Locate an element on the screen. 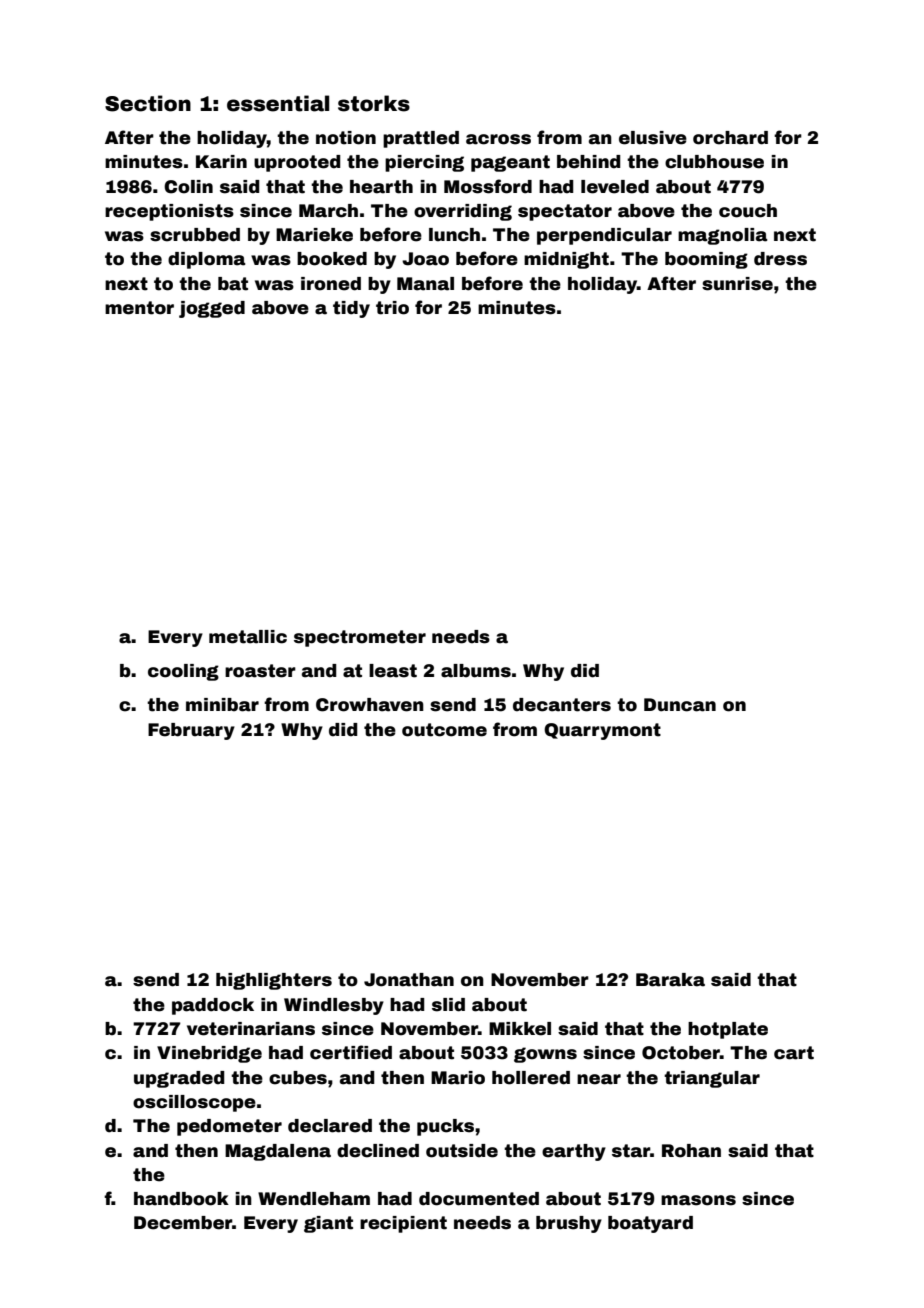 The width and height of the screenshot is (924, 1308). February is located at coordinates (191, 731).
